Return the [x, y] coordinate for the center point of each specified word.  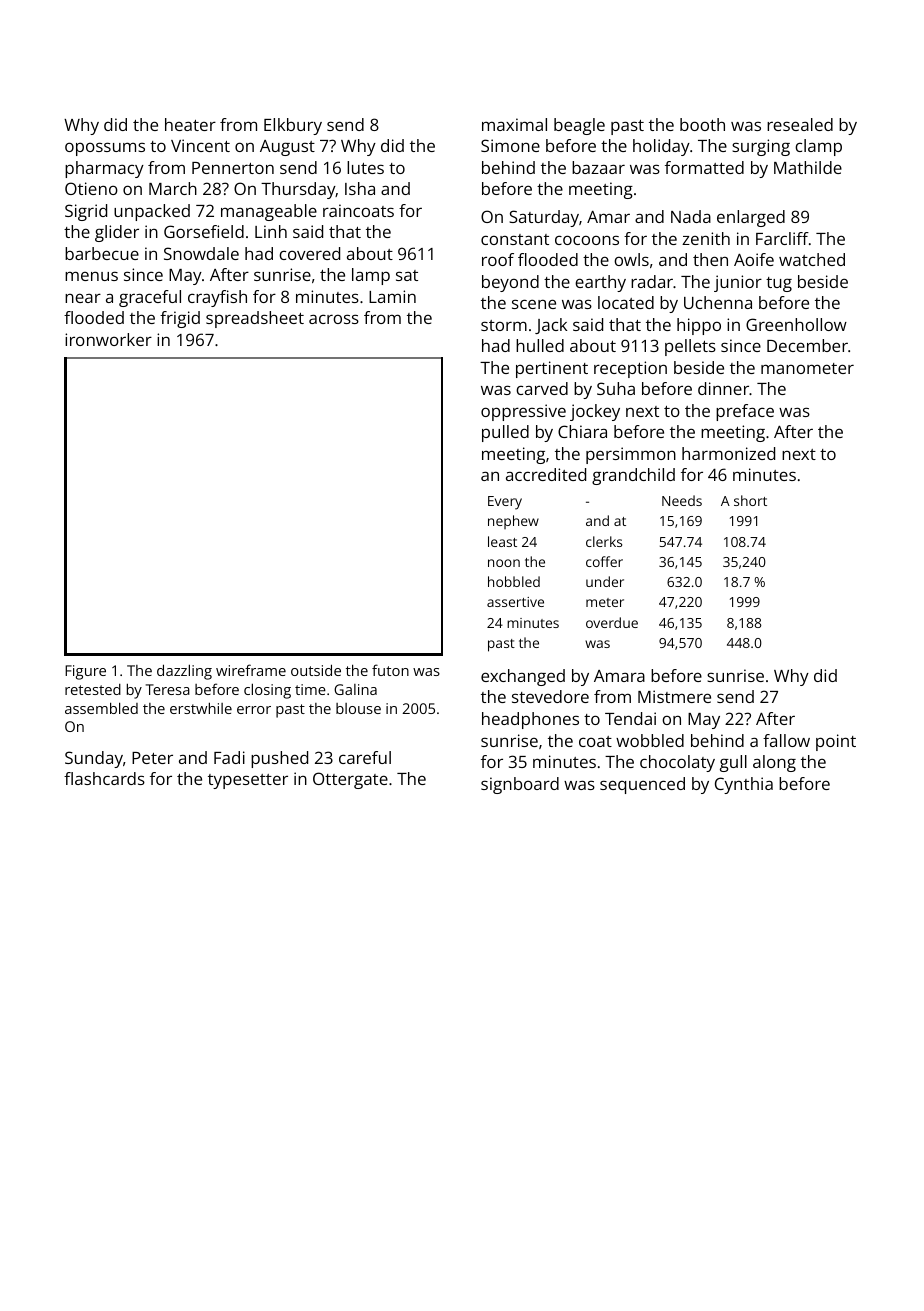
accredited [546, 474]
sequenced [642, 785]
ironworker [108, 339]
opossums [105, 149]
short [750, 500]
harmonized [728, 453]
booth [702, 124]
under [605, 581]
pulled [505, 433]
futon [390, 670]
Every [505, 503]
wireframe [251, 670]
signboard [520, 785]
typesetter [248, 781]
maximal [514, 124]
